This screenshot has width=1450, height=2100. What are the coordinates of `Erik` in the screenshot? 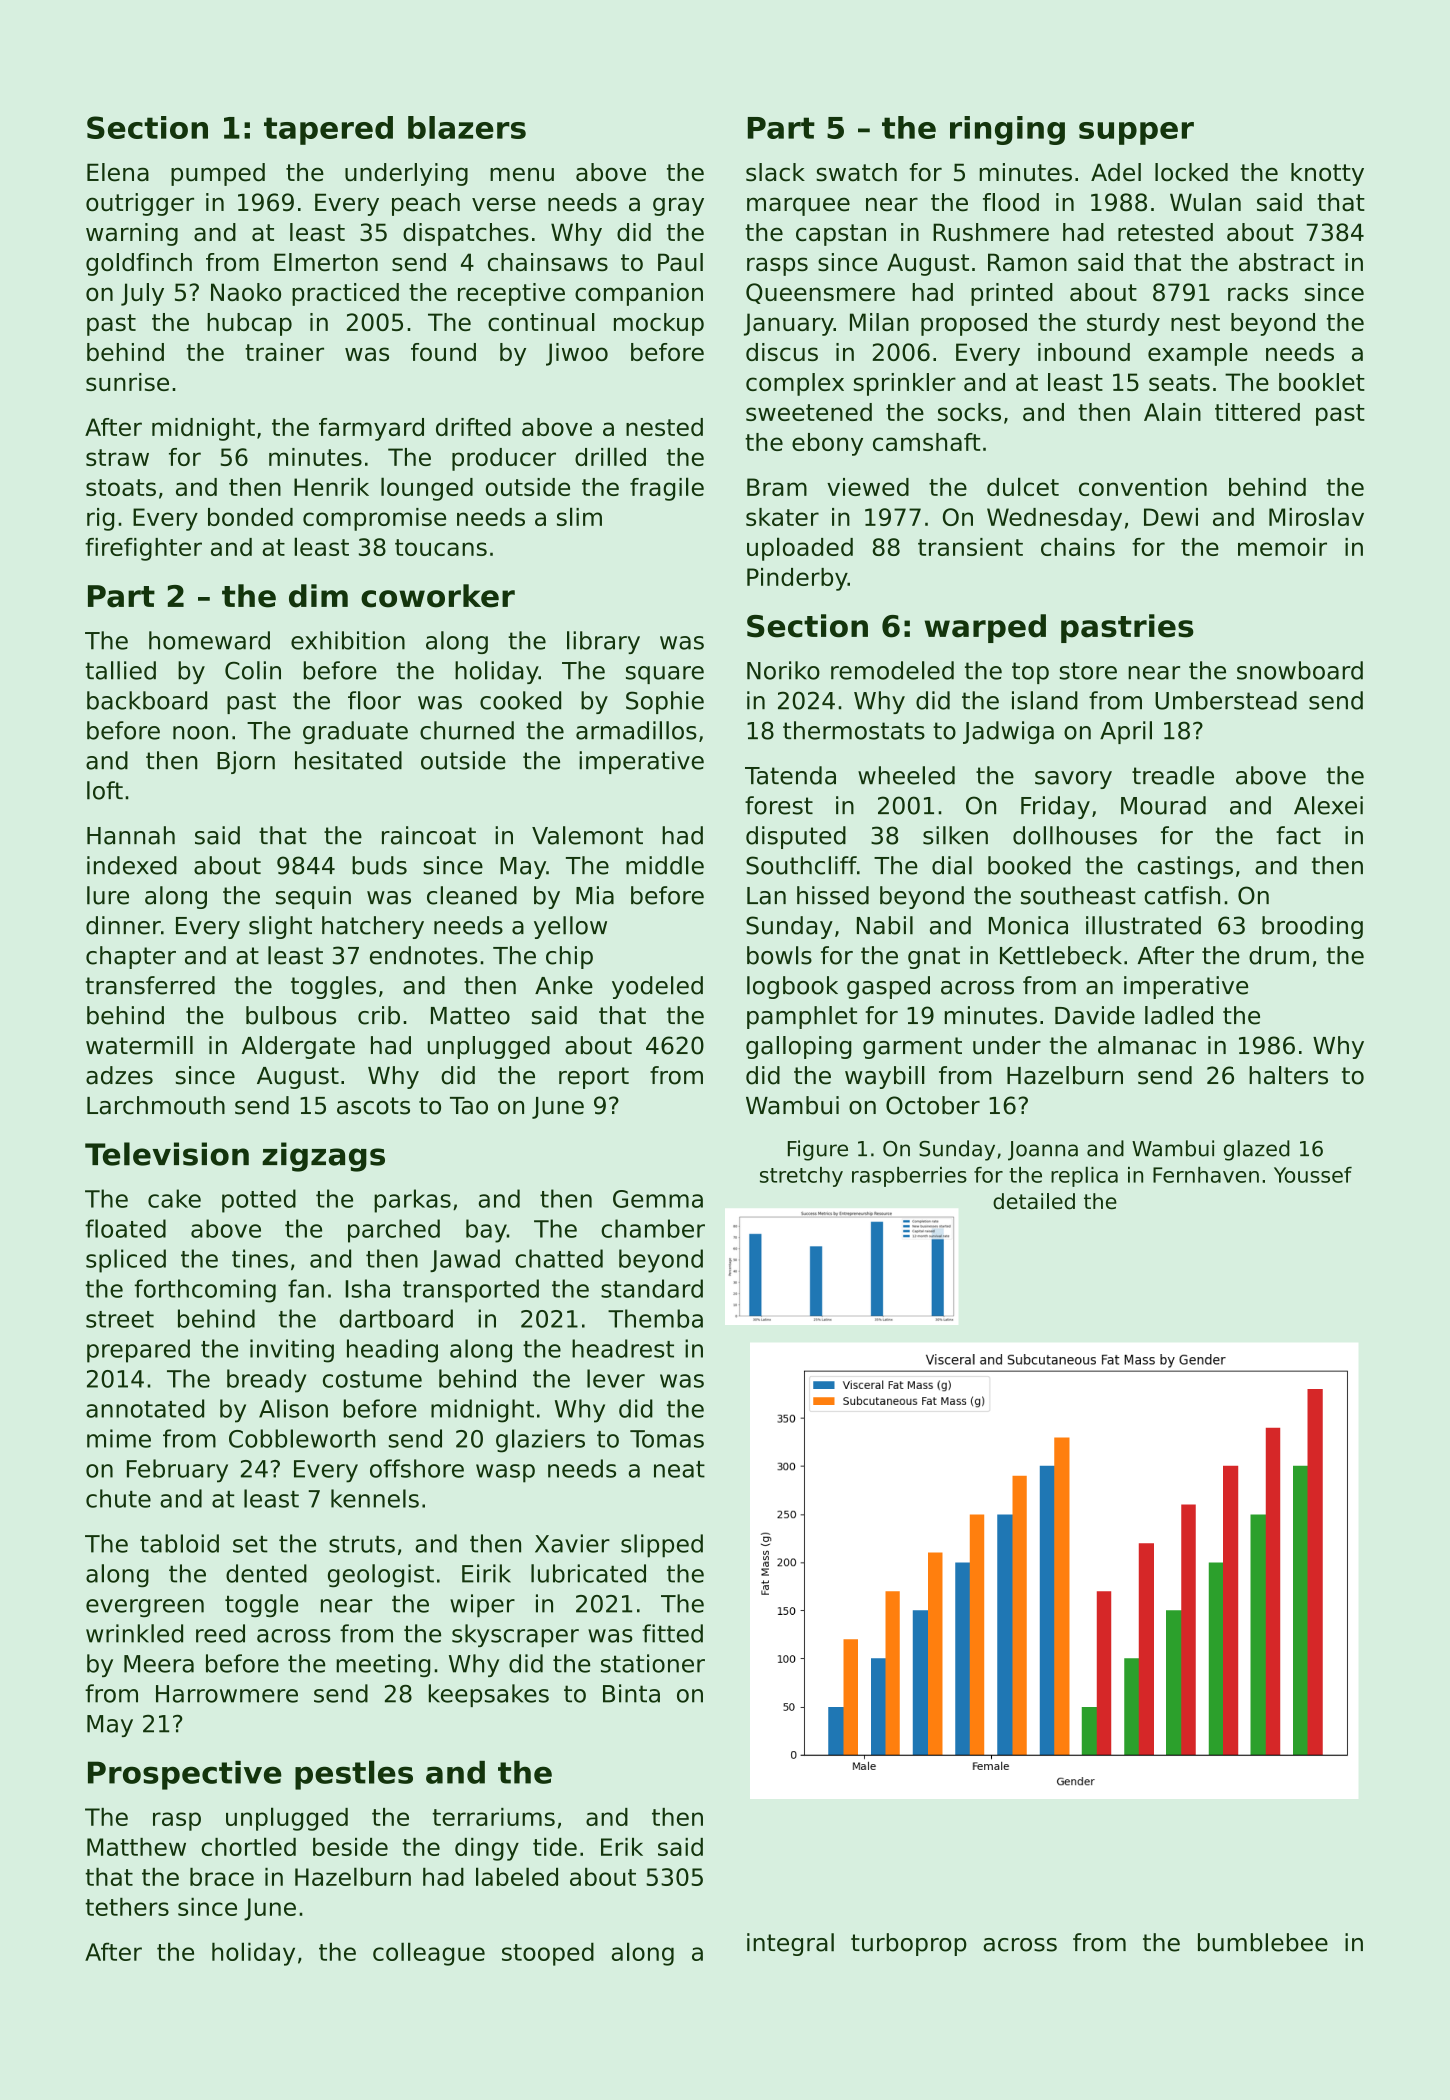 It's located at (622, 1847).
